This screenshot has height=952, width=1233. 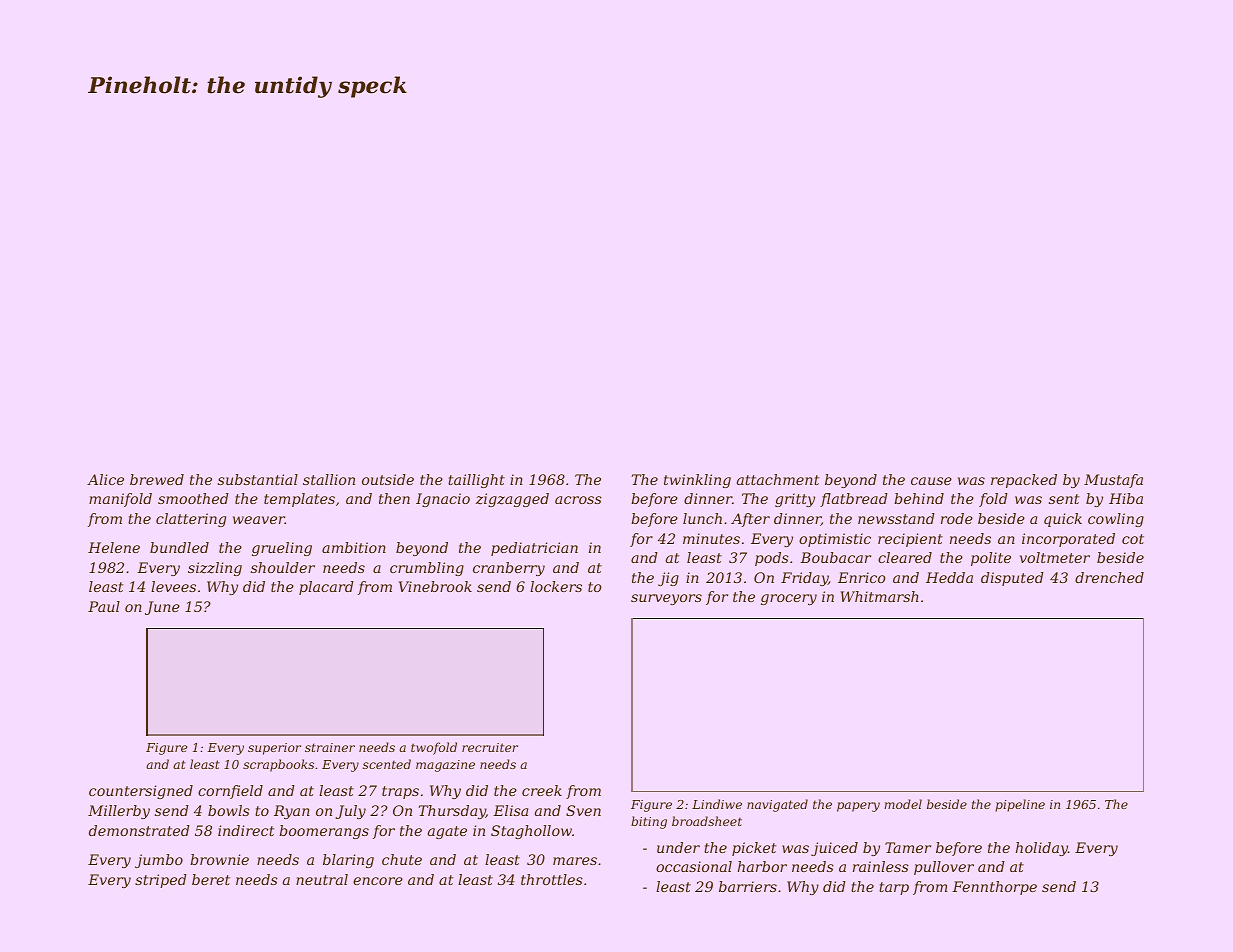 I want to click on jig, so click(x=668, y=579).
